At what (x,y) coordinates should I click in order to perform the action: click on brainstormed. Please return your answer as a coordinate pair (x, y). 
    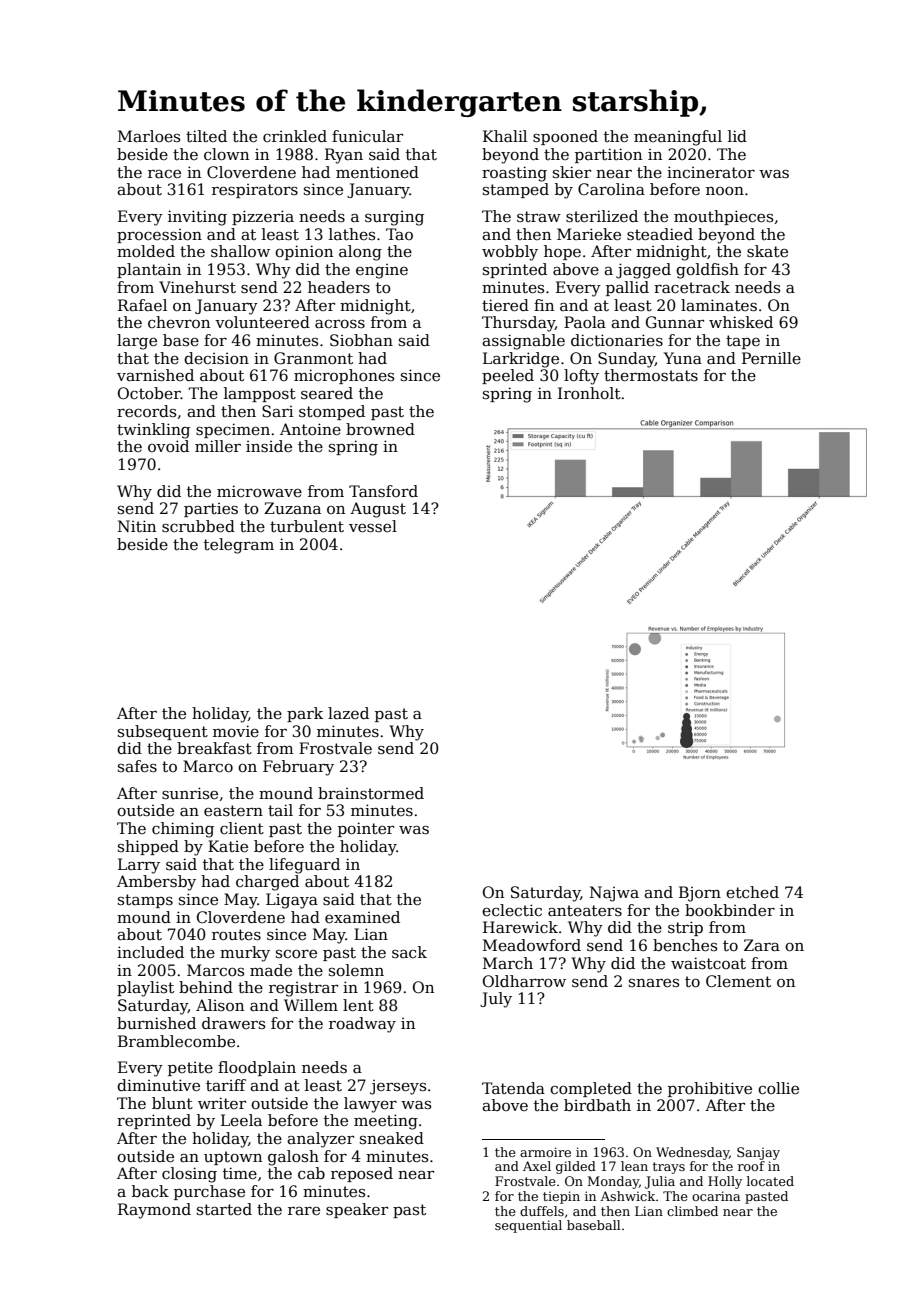
    Looking at the image, I should click on (371, 793).
